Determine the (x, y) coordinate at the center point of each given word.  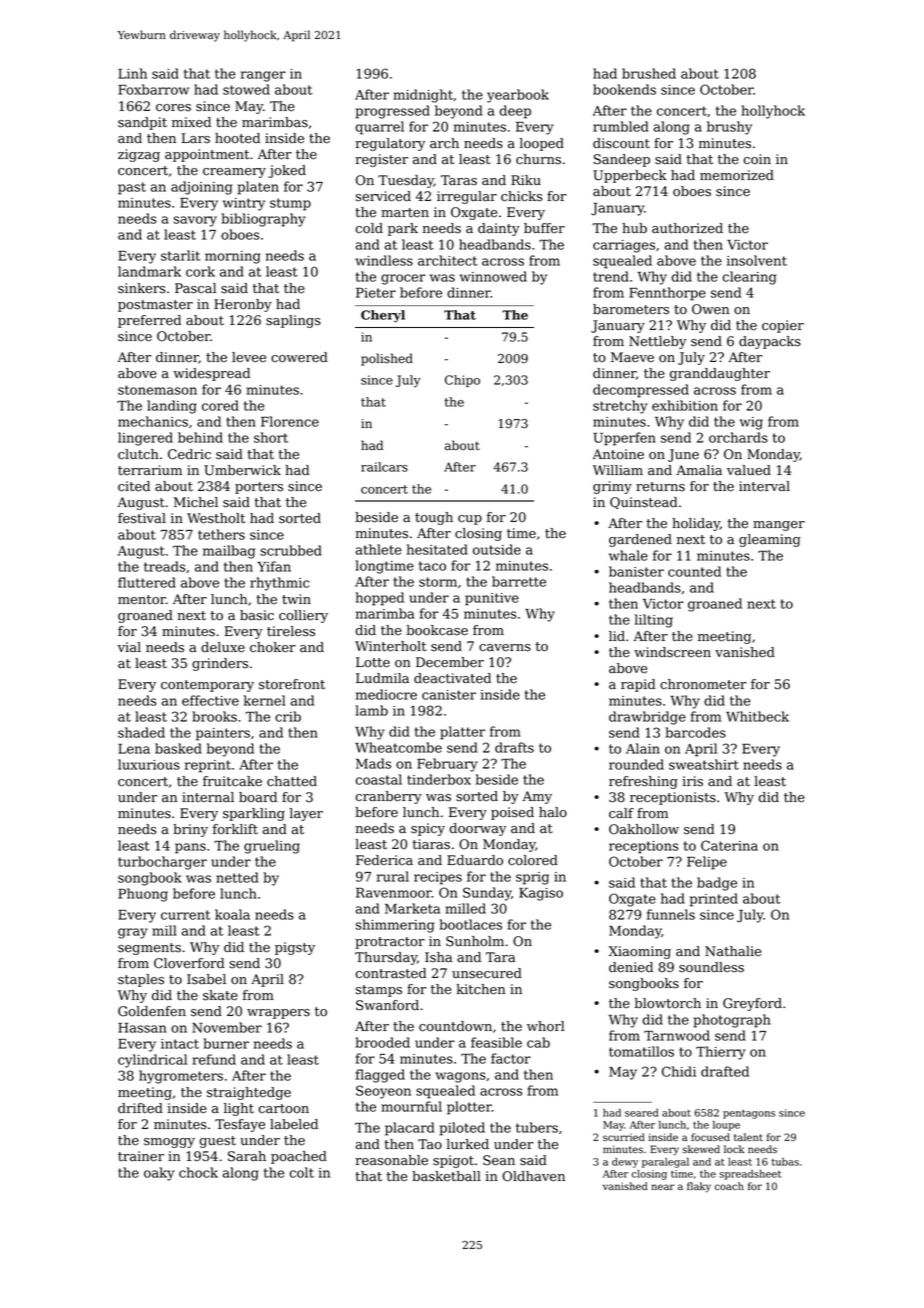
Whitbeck (757, 716)
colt (302, 1172)
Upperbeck (630, 176)
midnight (423, 96)
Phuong (143, 895)
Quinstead (643, 503)
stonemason (157, 390)
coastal (379, 779)
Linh (132, 73)
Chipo (462, 381)
